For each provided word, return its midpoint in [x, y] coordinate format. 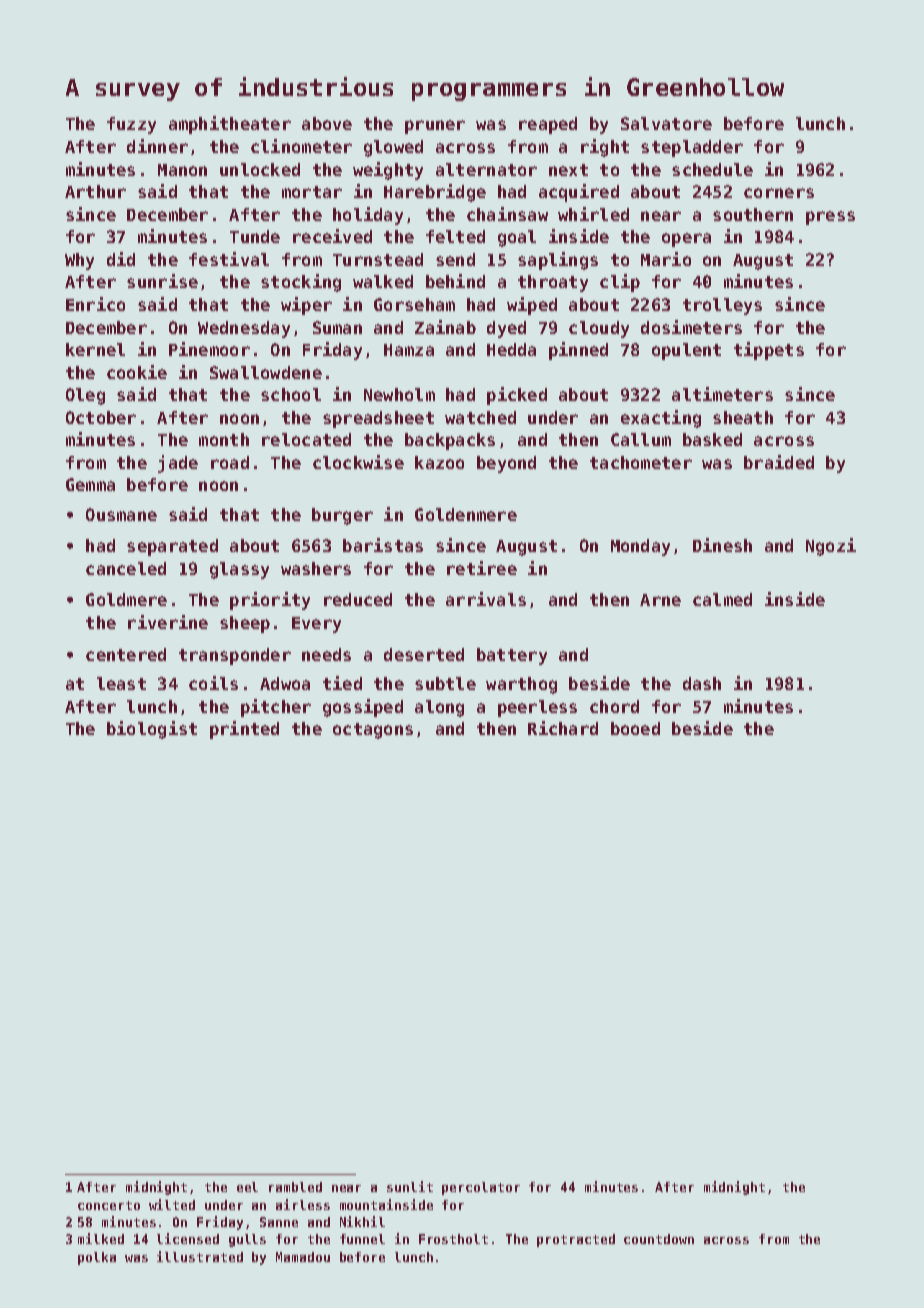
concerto [109, 1205]
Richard [563, 728]
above [327, 123]
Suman [337, 327]
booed [635, 728]
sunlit [410, 1186]
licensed [188, 1238]
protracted [576, 1240]
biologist [152, 730]
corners [779, 193]
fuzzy [131, 125]
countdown [659, 1239]
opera [686, 240]
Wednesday [244, 329]
